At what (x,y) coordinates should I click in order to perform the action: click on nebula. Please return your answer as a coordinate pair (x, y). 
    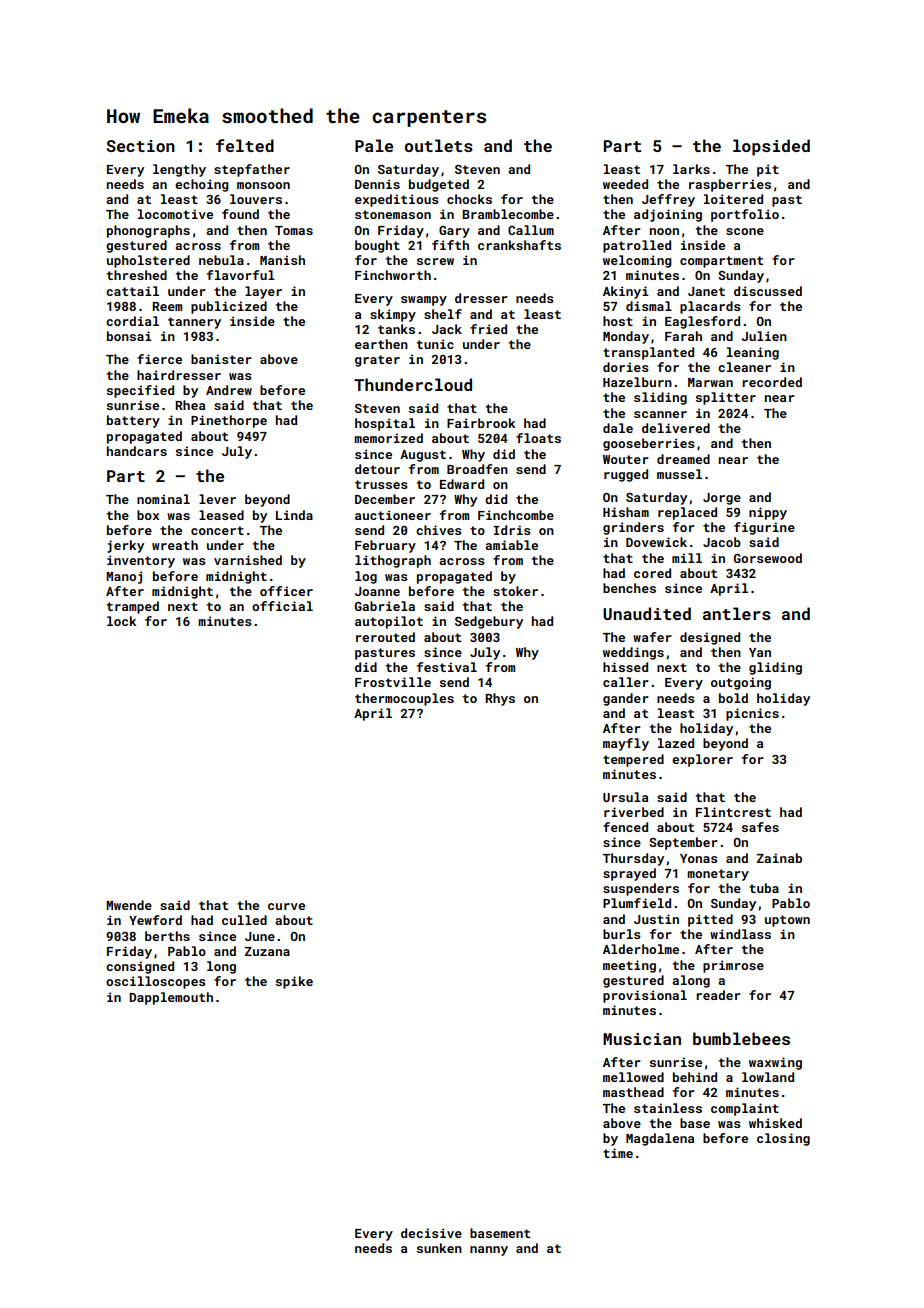
    Looking at the image, I should click on (221, 260).
